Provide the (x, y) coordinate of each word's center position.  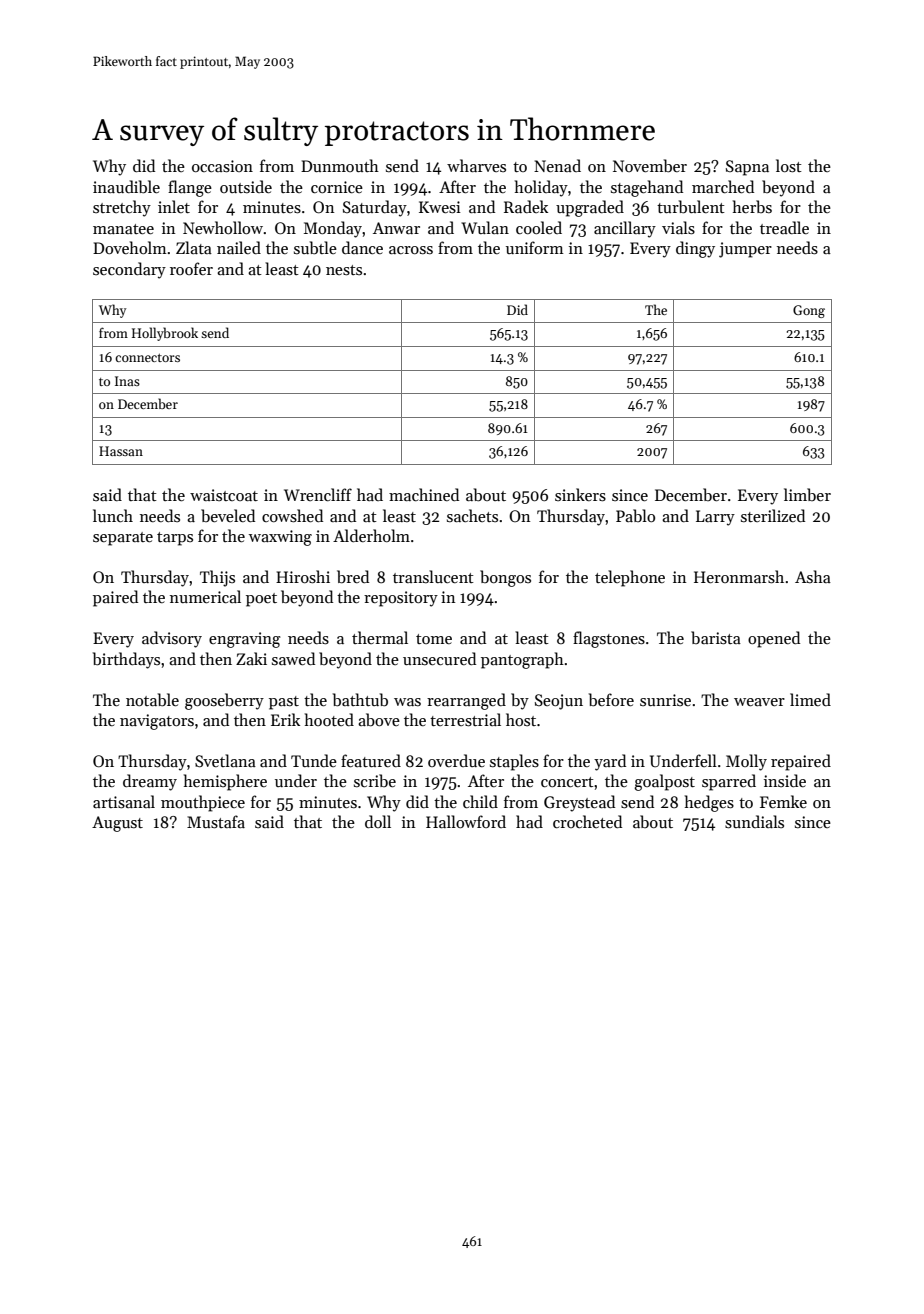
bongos (505, 578)
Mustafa (216, 822)
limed (810, 699)
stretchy (122, 208)
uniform (535, 247)
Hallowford (466, 821)
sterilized (773, 515)
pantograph (522, 660)
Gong (809, 311)
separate (123, 539)
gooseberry (224, 701)
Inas (127, 381)
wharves (476, 165)
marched (723, 186)
